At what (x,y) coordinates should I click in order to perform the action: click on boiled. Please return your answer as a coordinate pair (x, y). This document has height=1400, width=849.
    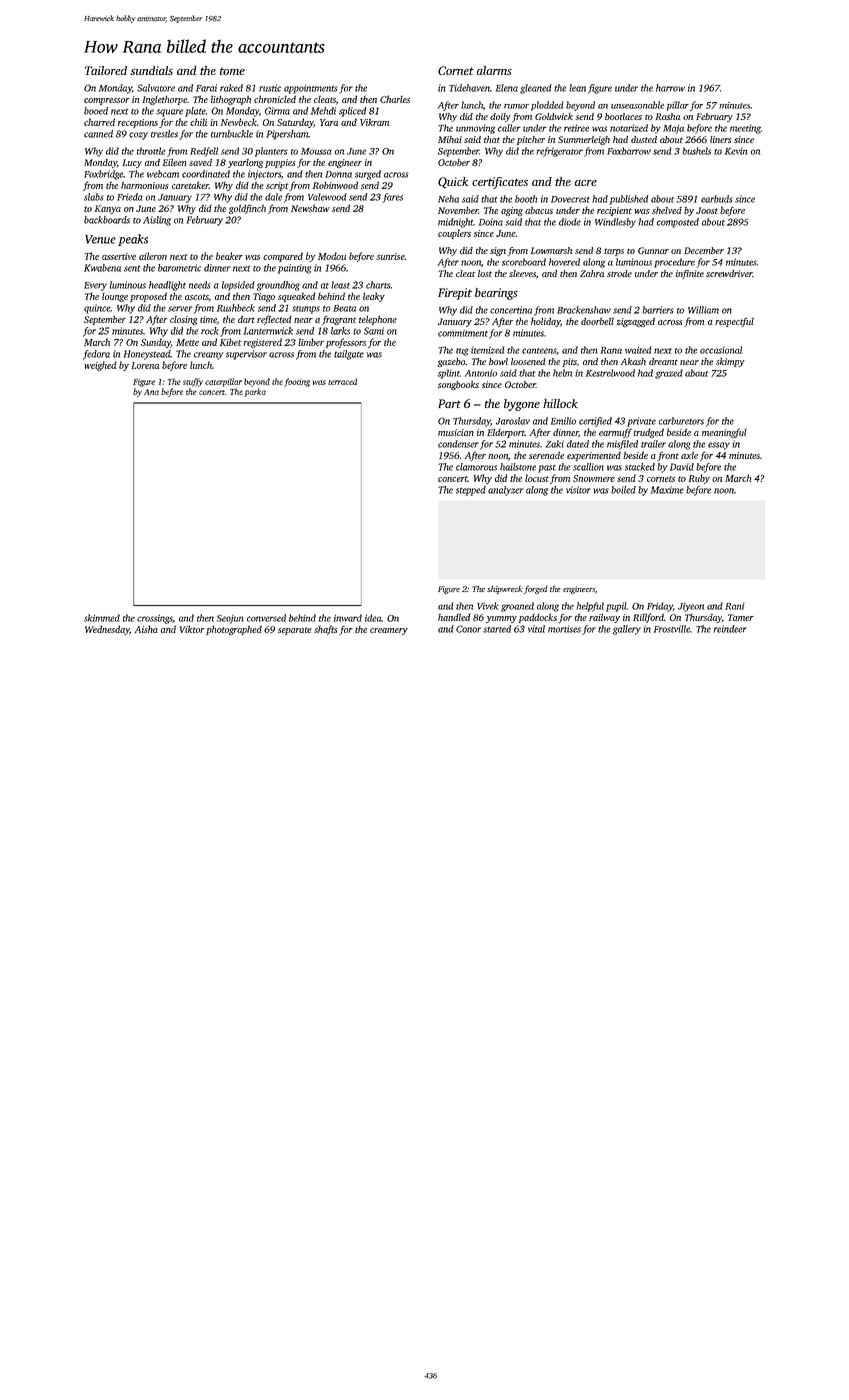
    Looking at the image, I should click on (623, 490).
